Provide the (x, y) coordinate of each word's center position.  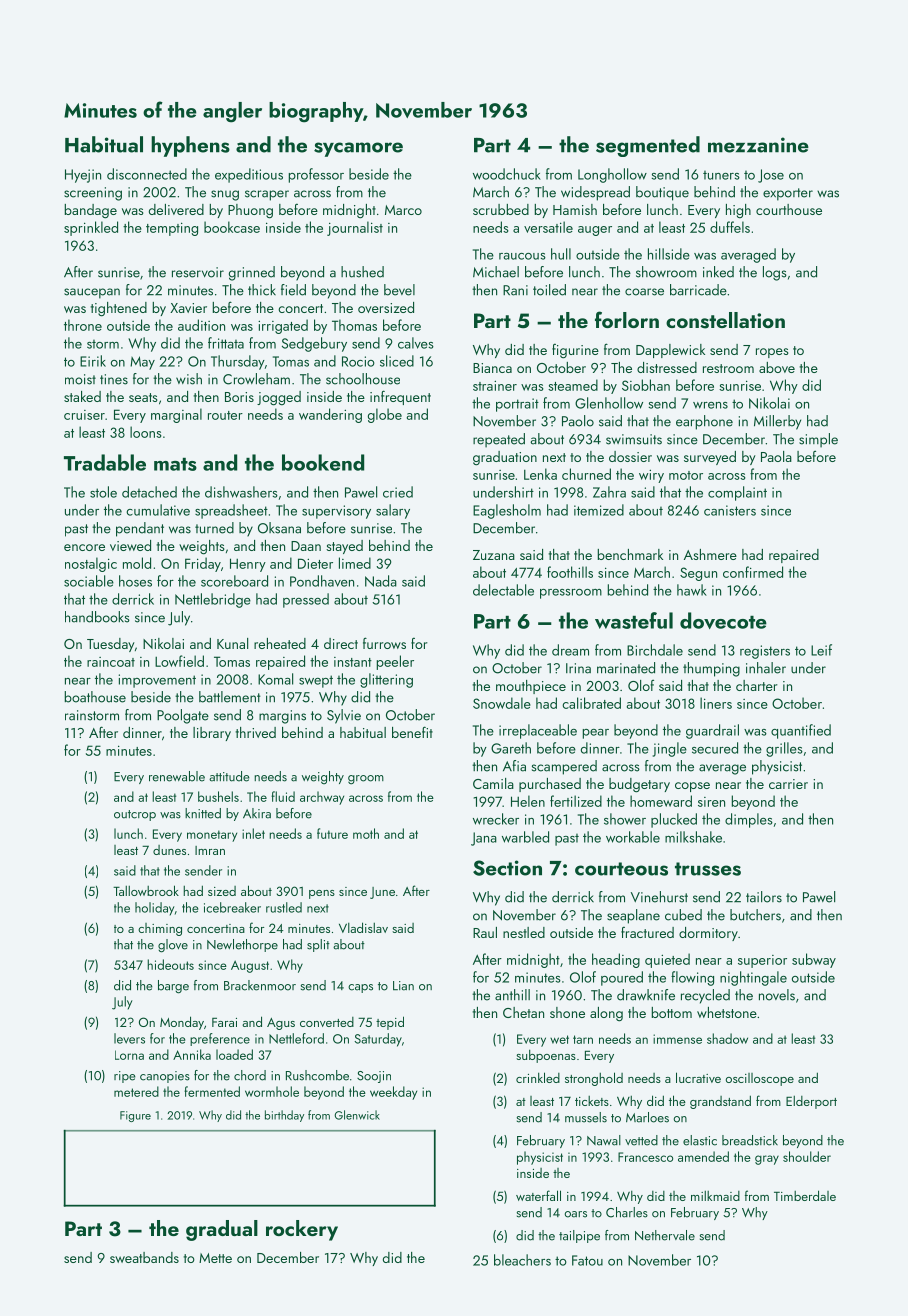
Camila (493, 783)
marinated (626, 668)
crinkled (538, 1077)
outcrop (135, 815)
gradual (222, 1230)
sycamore (358, 149)
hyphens (190, 146)
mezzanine (758, 145)
